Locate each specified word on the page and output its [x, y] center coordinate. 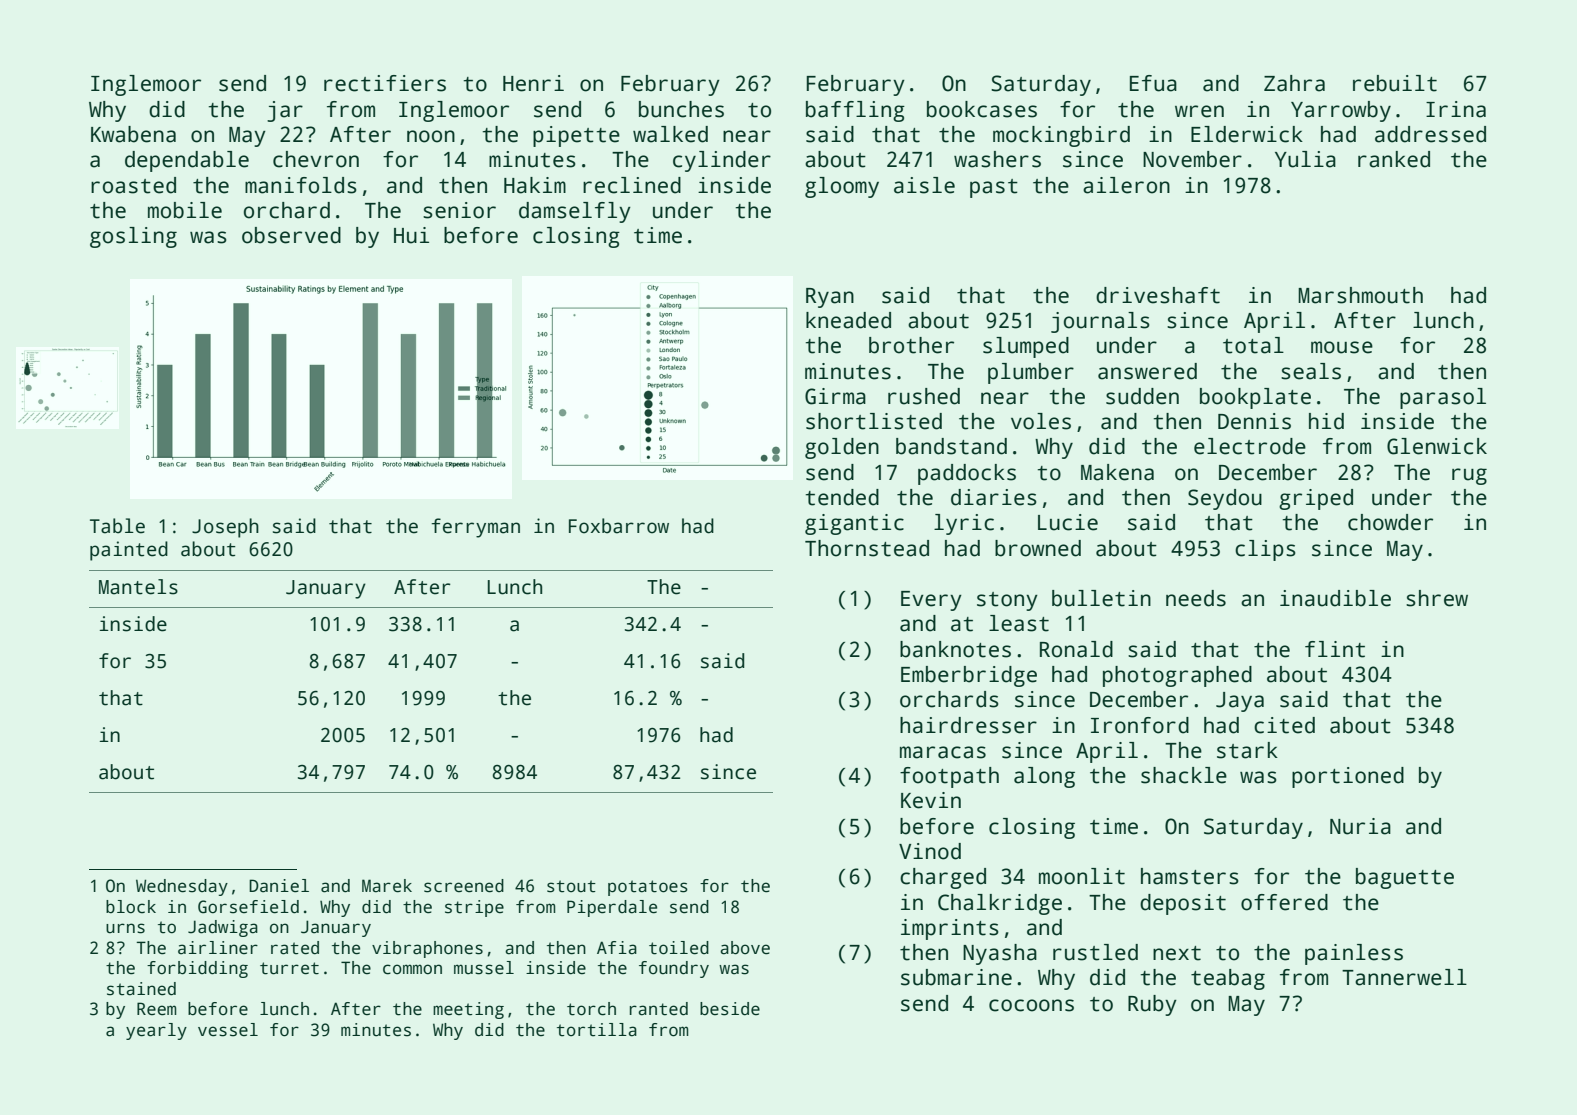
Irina [1456, 109]
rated [295, 948]
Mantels [138, 587]
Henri [533, 83]
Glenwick [1437, 446]
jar [285, 111]
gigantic [854, 524]
